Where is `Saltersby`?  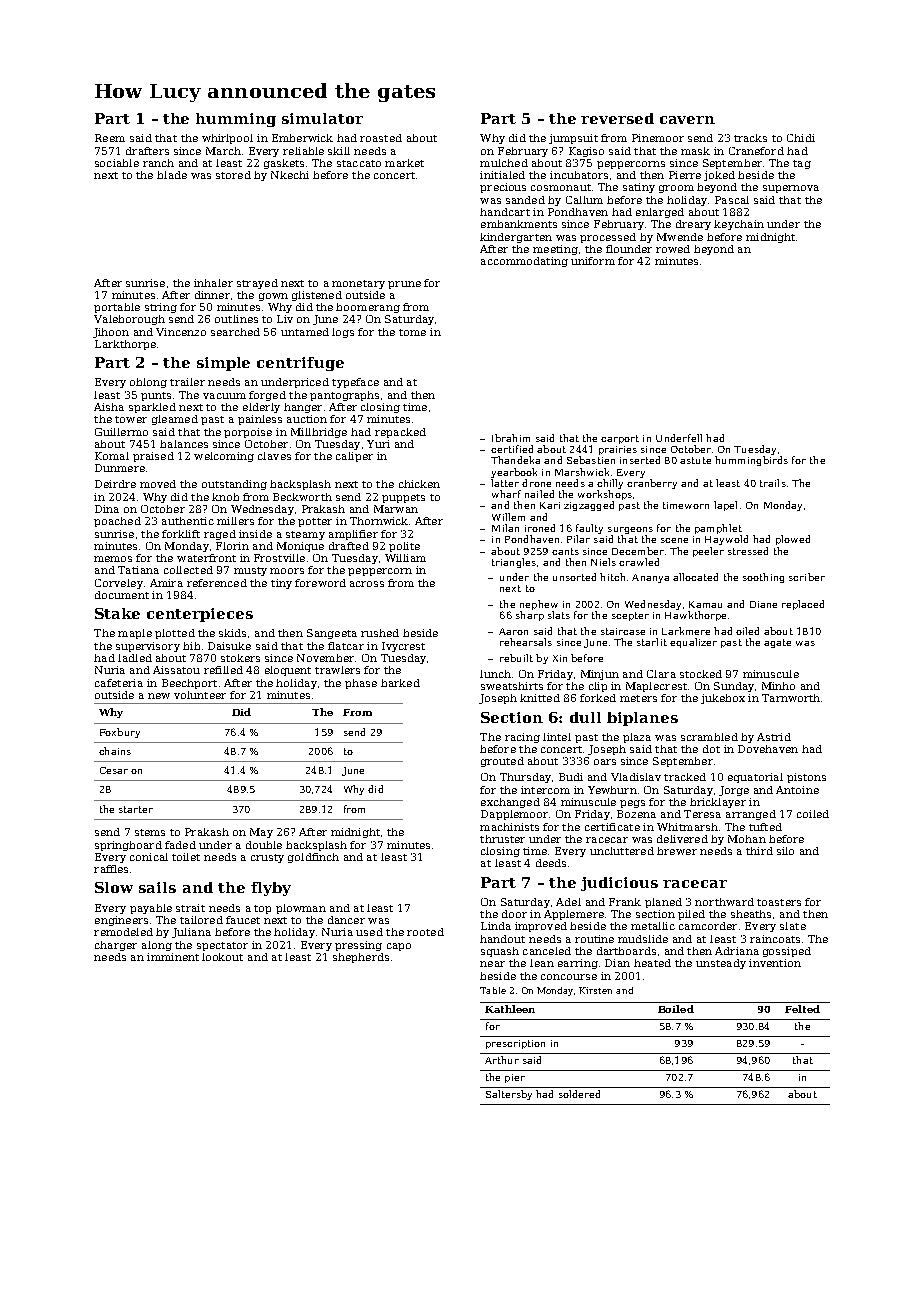 Saltersby is located at coordinates (509, 1095).
